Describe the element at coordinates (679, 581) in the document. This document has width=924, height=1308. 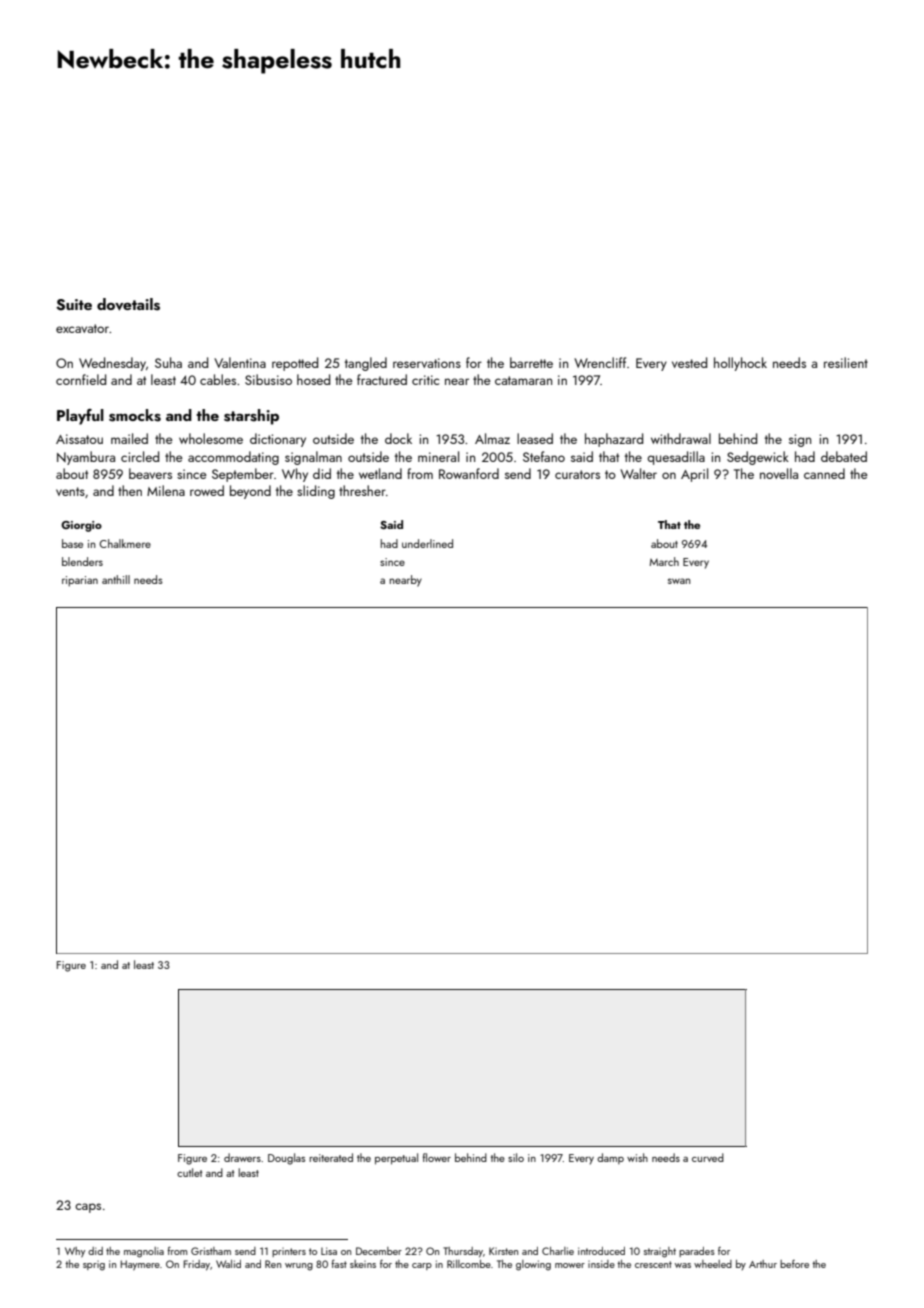
I see `swan` at that location.
